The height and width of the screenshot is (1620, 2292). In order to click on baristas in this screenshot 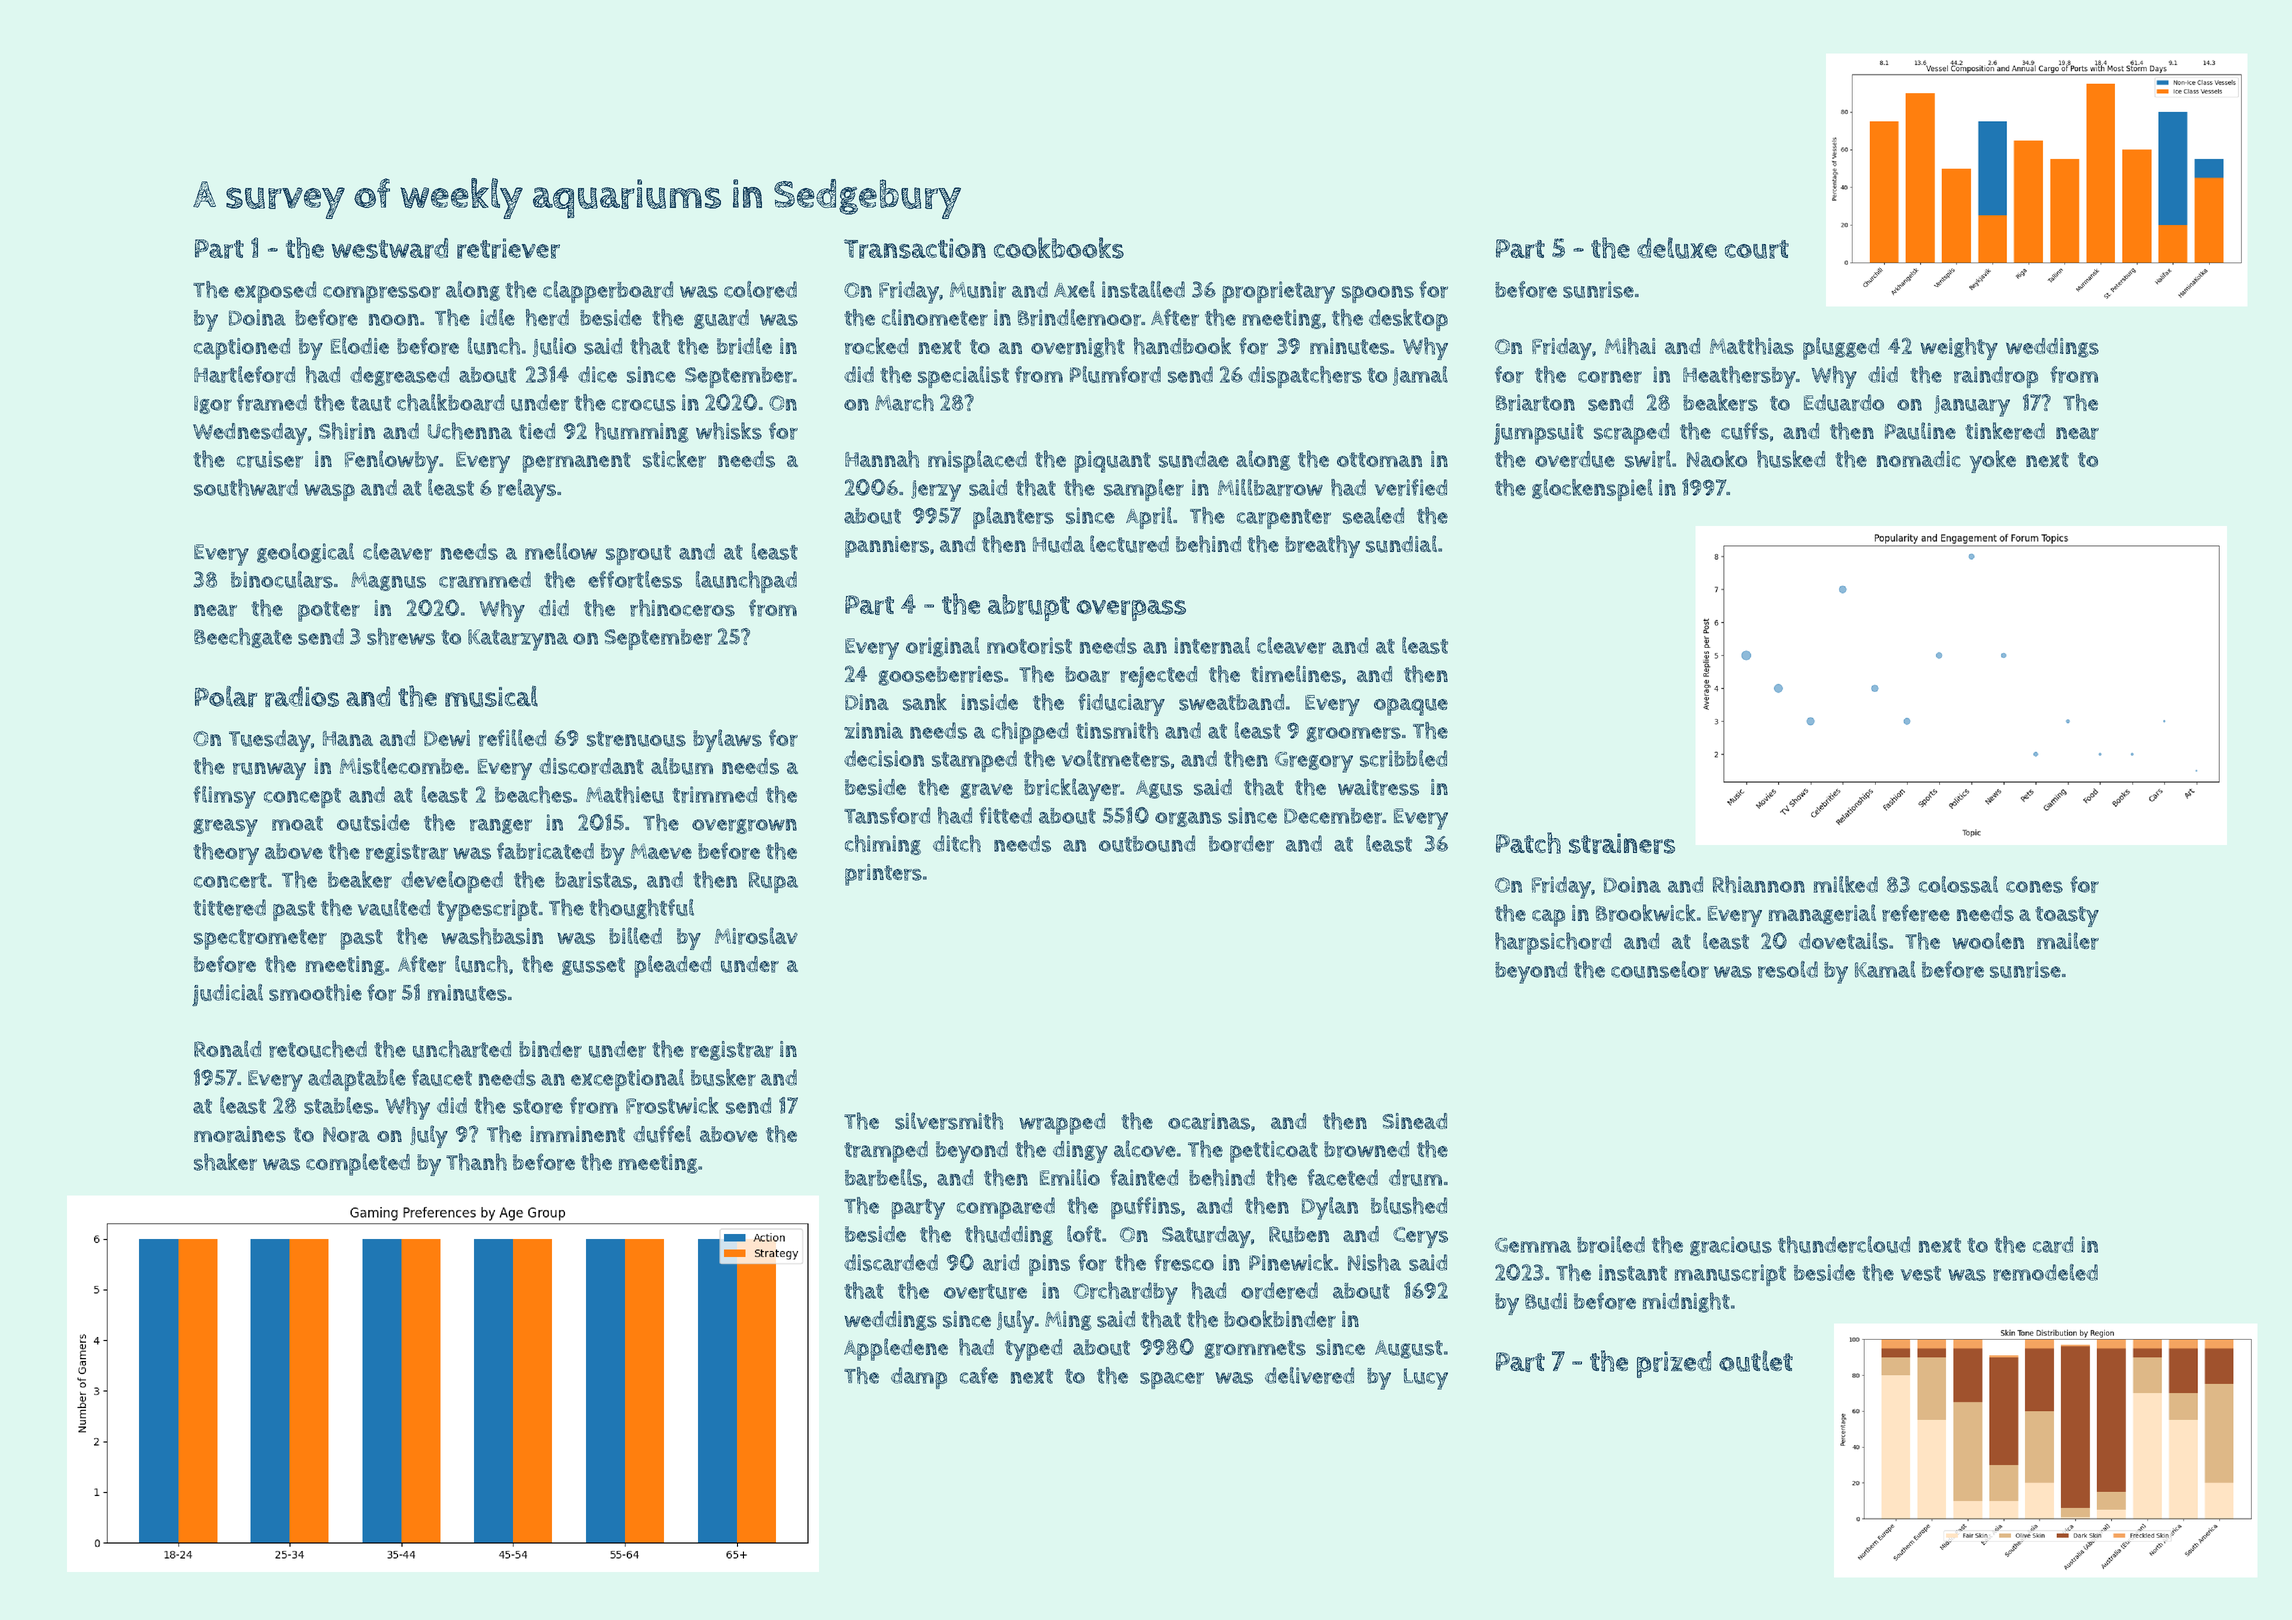, I will do `click(593, 879)`.
